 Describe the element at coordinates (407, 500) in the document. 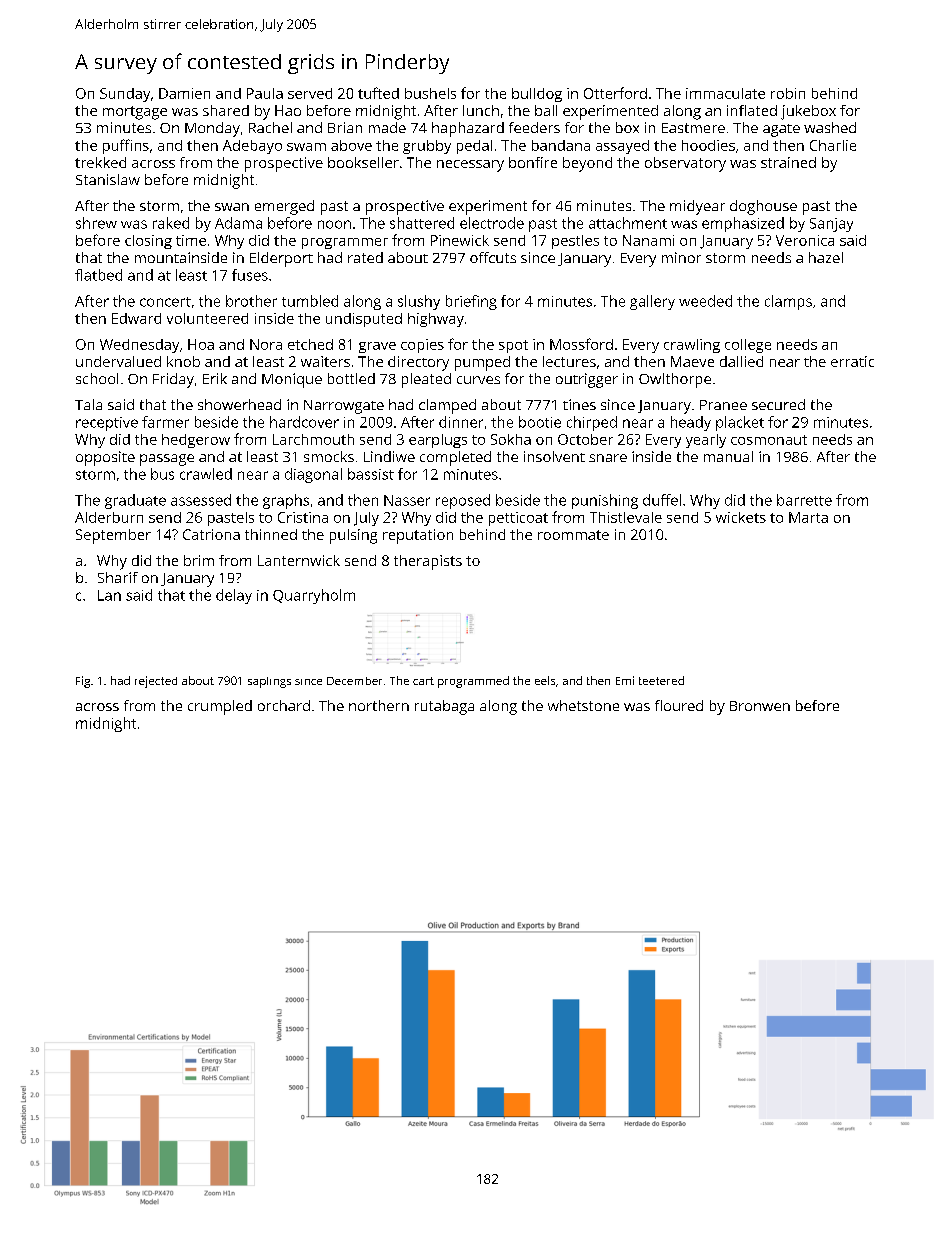

I see `Nasser` at that location.
